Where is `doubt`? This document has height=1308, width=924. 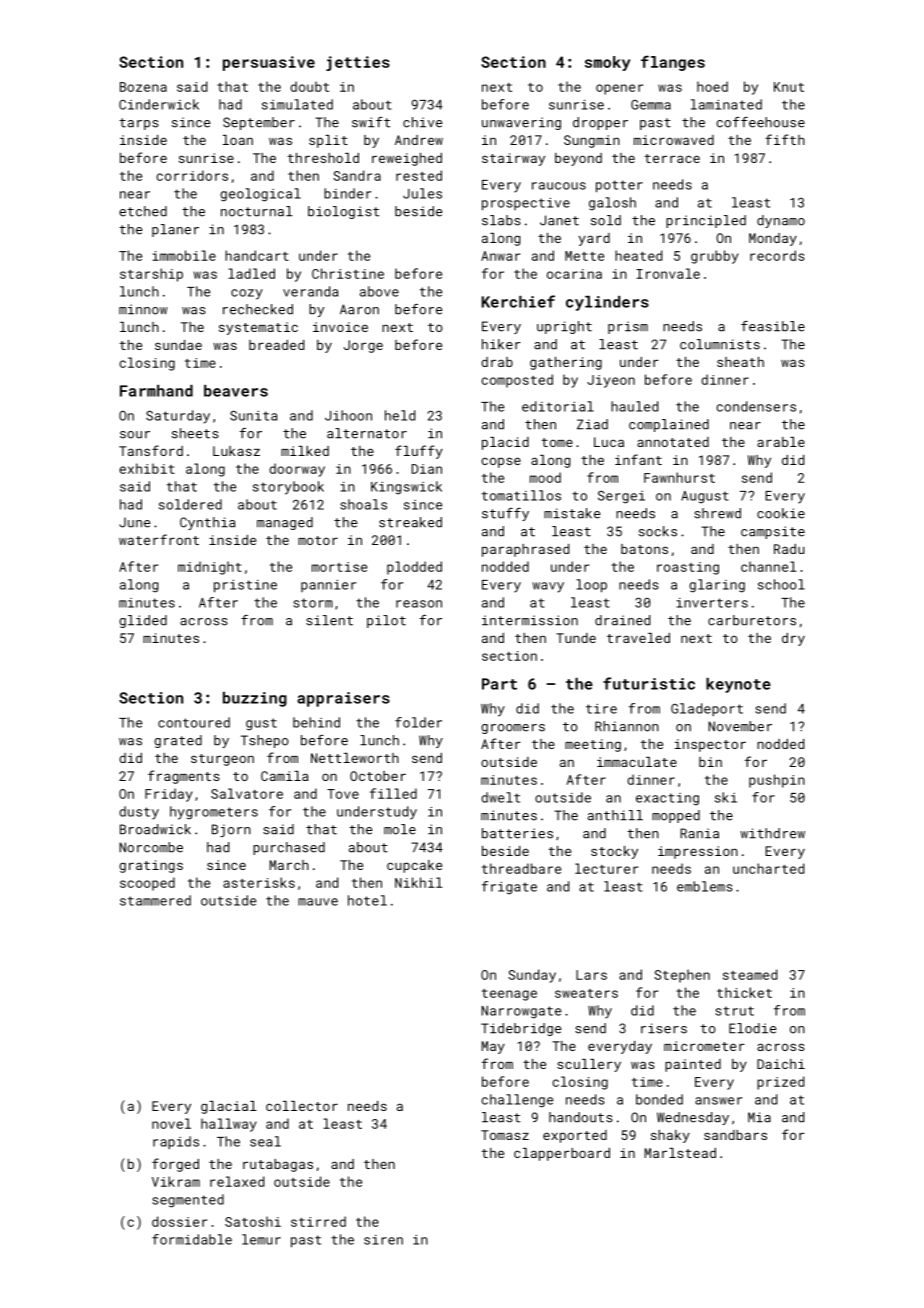 doubt is located at coordinates (309, 86).
